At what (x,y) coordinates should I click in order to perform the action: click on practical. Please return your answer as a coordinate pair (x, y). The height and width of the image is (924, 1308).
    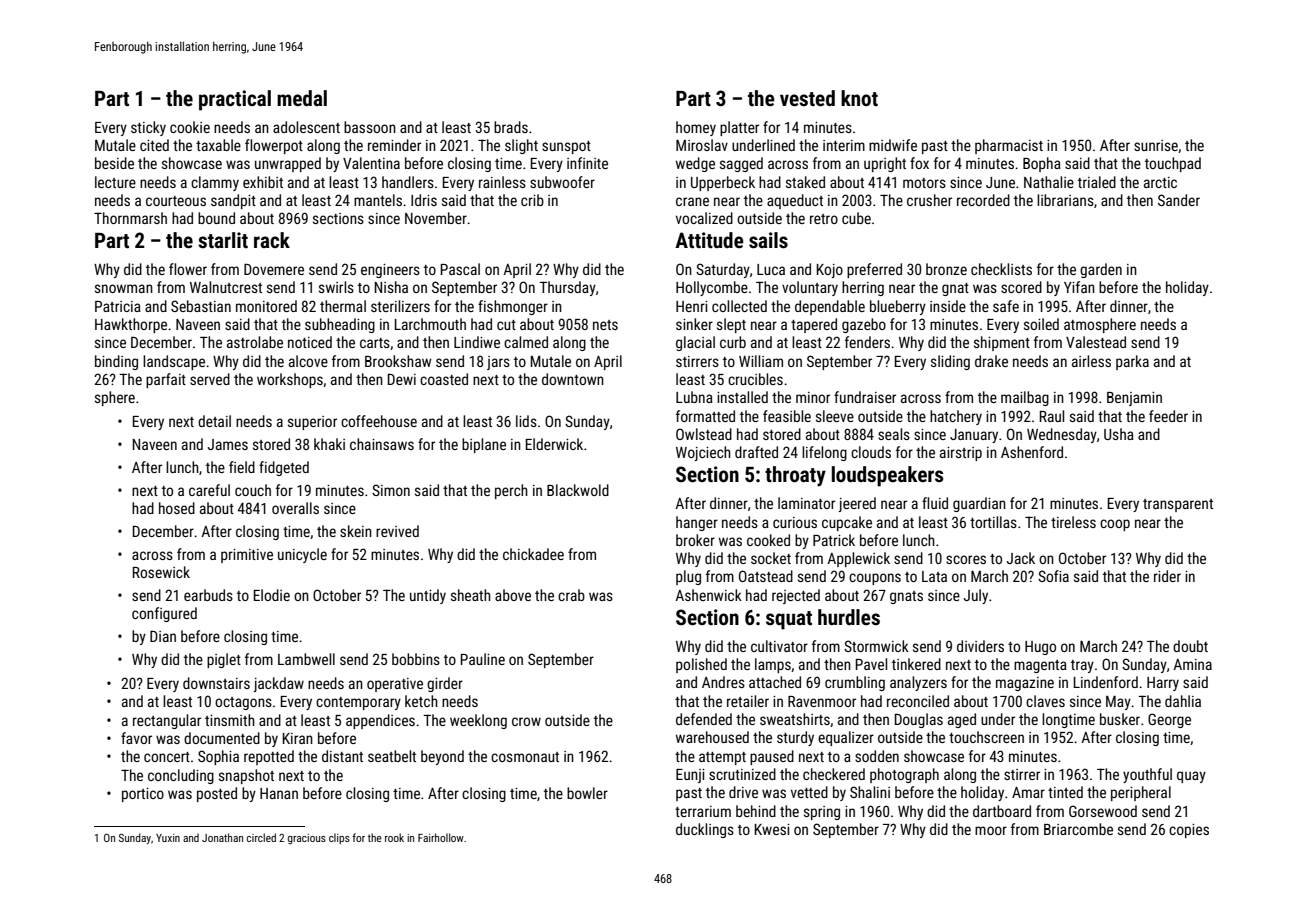
    Looking at the image, I should click on (235, 100).
